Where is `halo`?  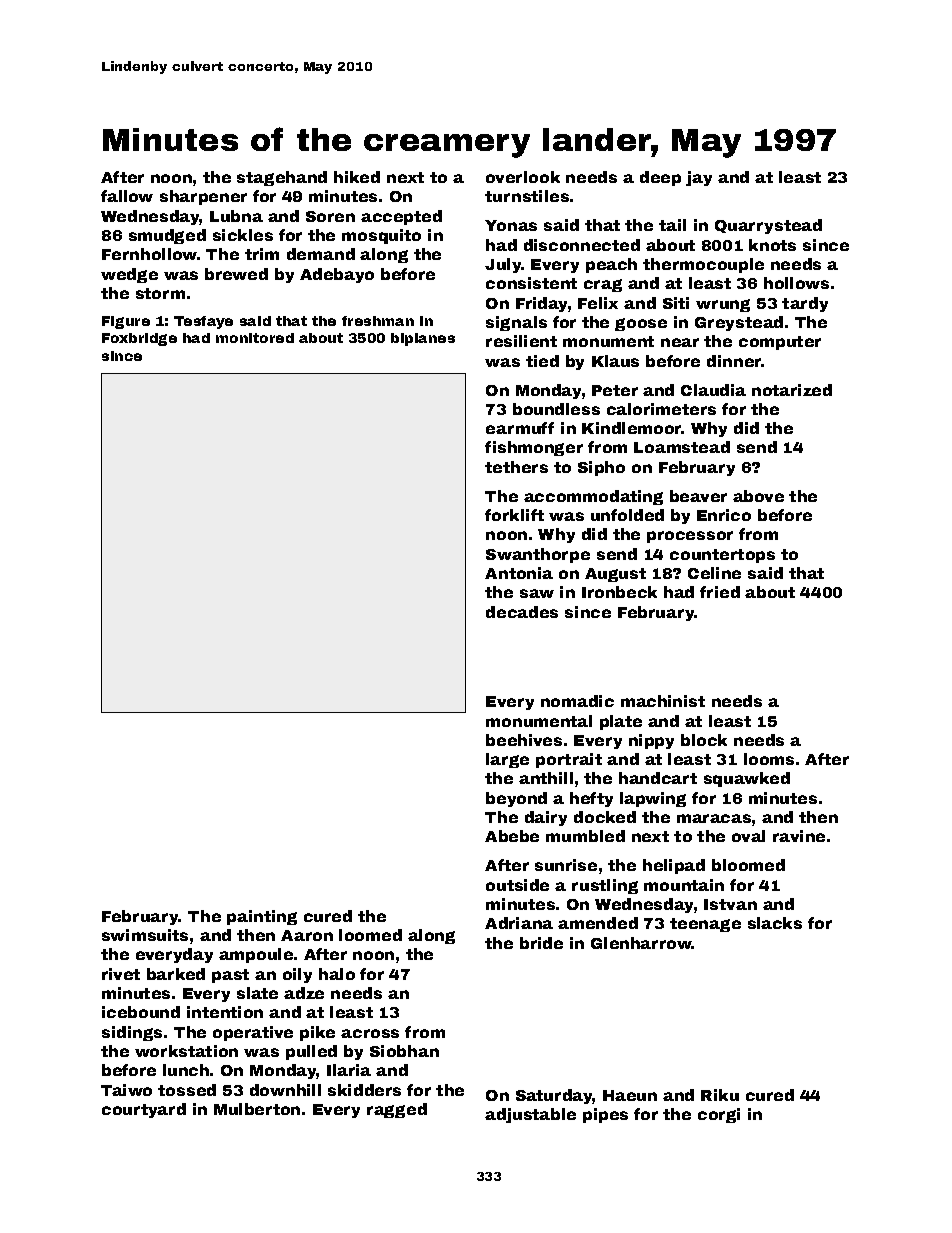
halo is located at coordinates (337, 974).
